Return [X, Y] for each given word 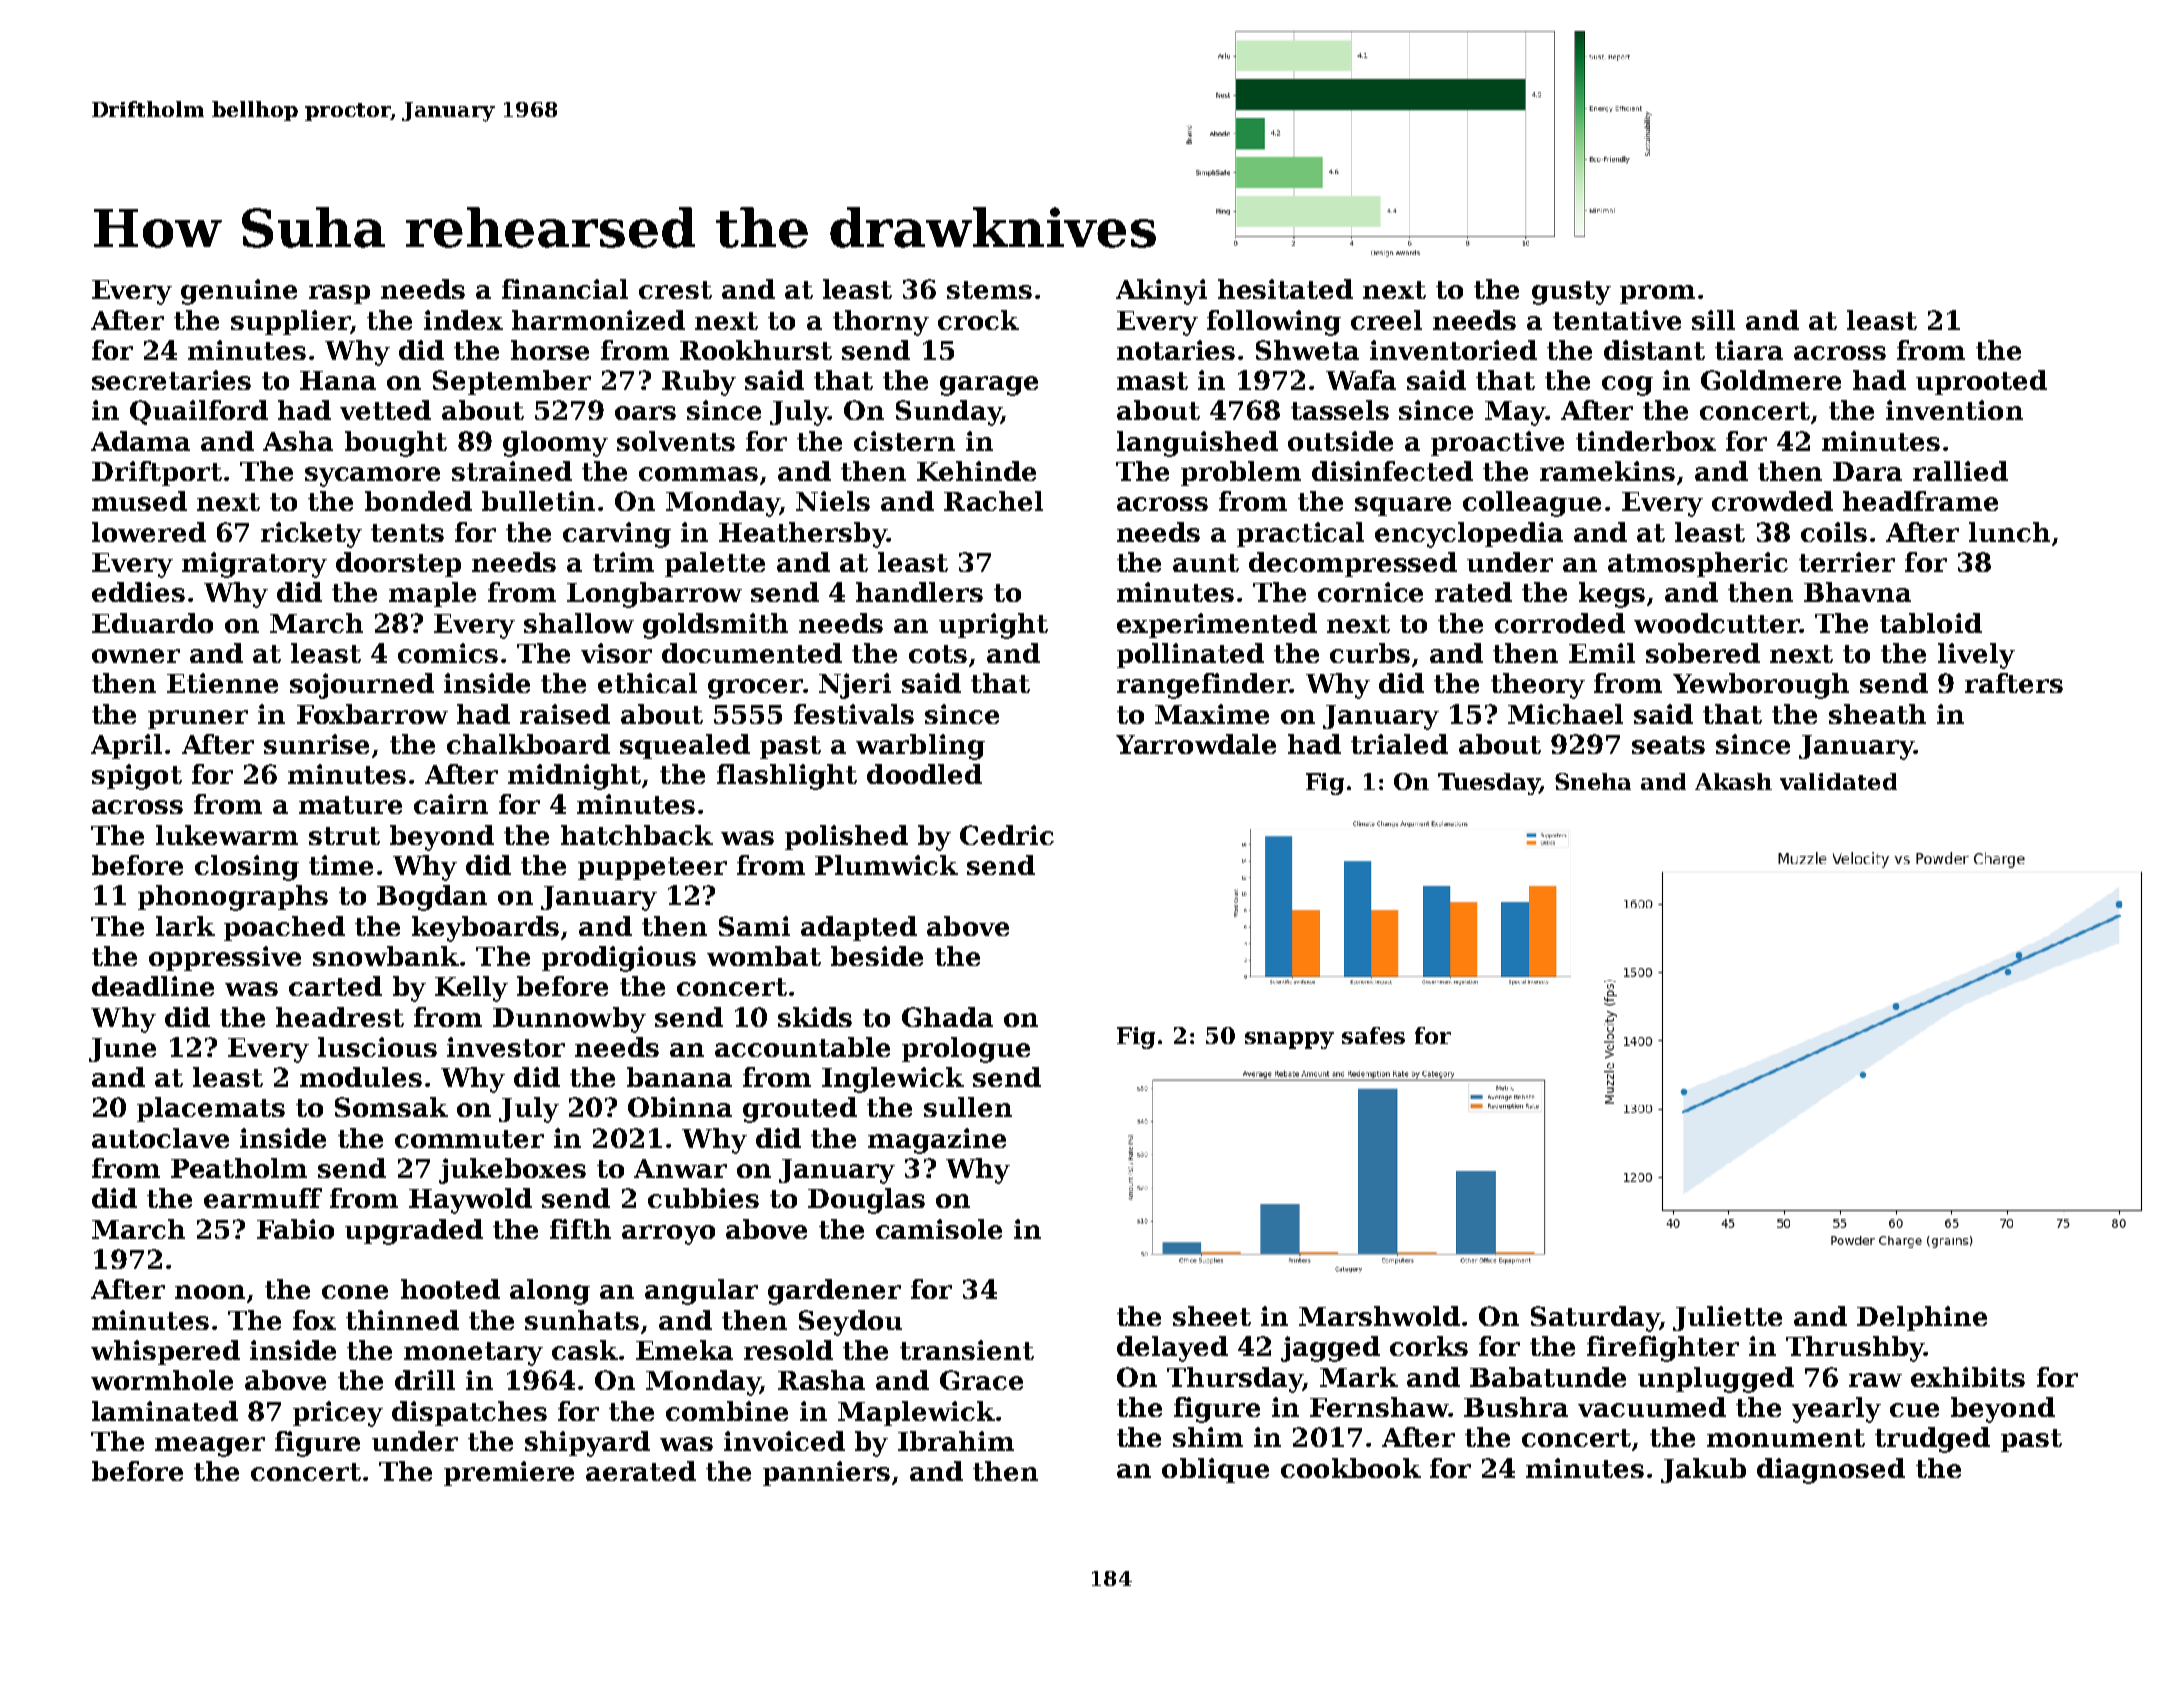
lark [185, 926]
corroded [1560, 623]
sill [1713, 320]
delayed [1172, 1349]
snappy [1289, 1040]
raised [565, 714]
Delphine [1922, 1318]
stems [989, 290]
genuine [239, 292]
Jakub [1703, 1470]
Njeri [855, 686]
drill [425, 1380]
